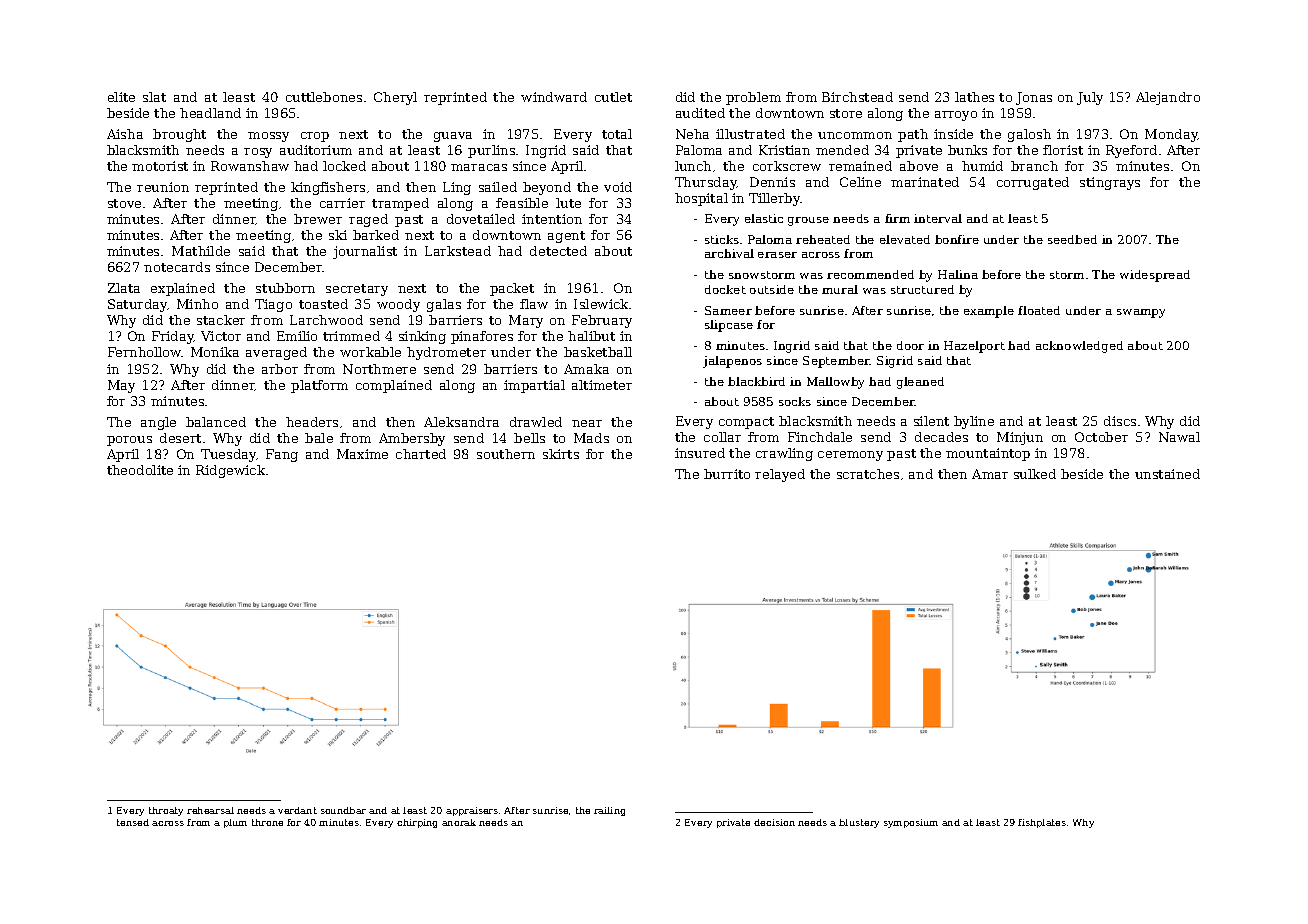 The height and width of the document is (924, 1308). I want to click on burrito, so click(727, 474).
